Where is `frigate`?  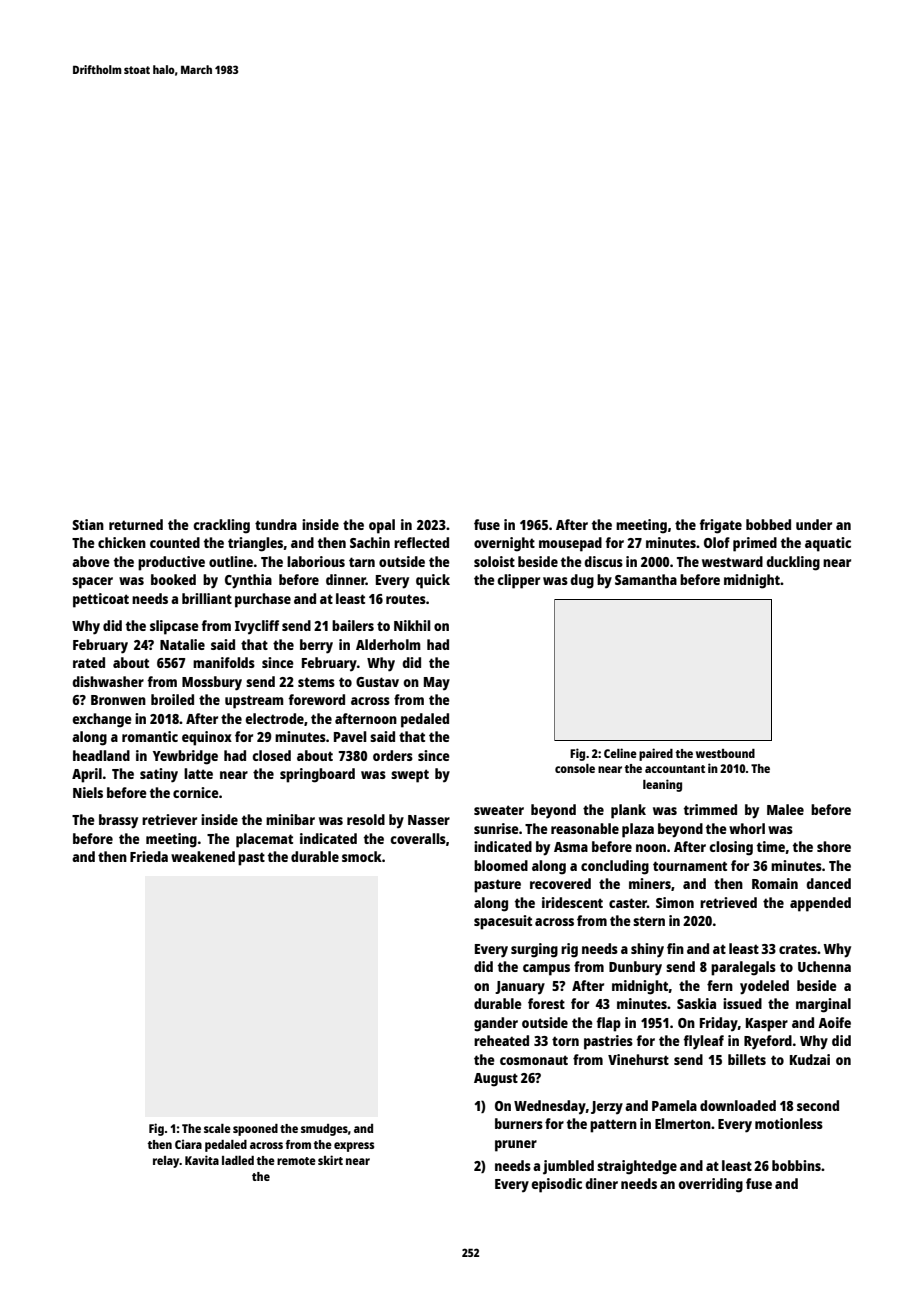
frigate is located at coordinates (720, 526).
